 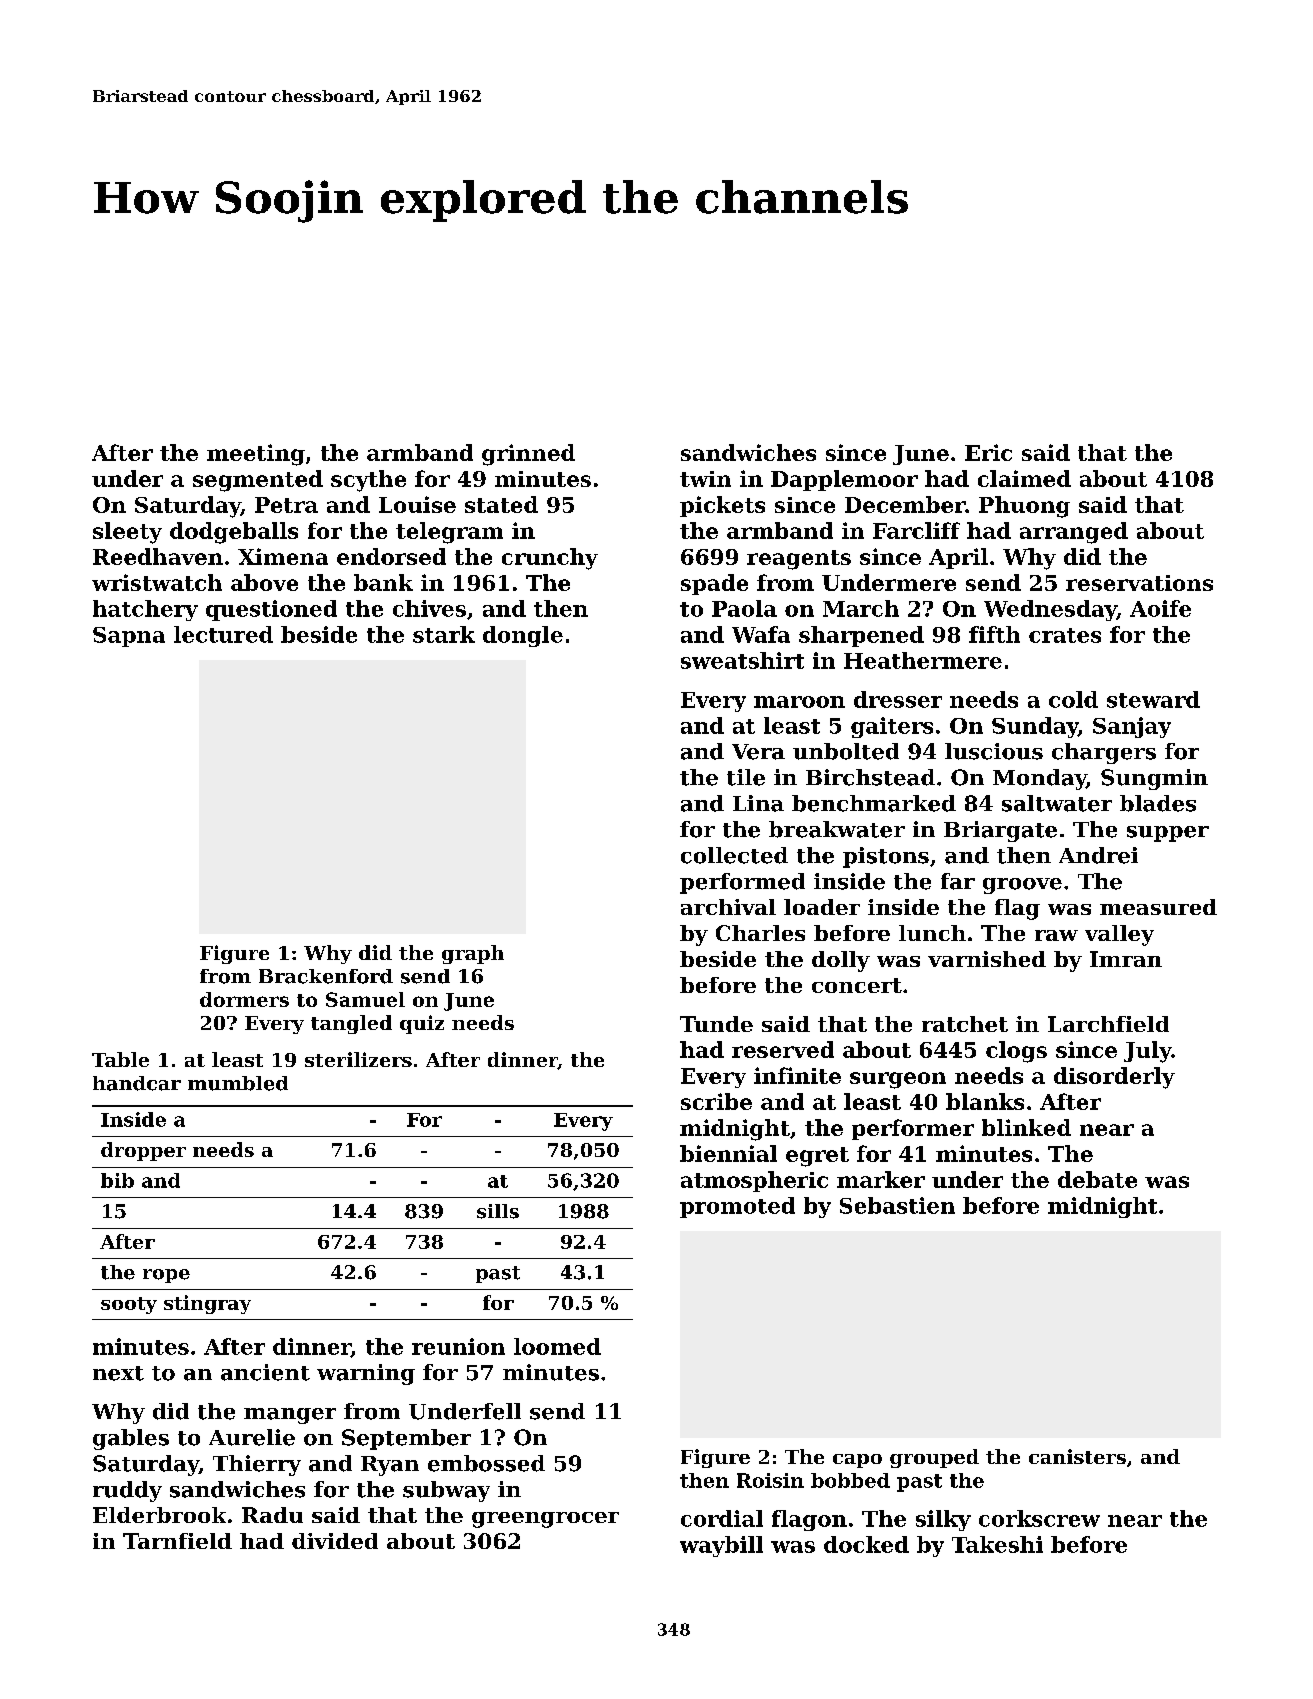 I want to click on canisters, so click(x=1077, y=1456).
